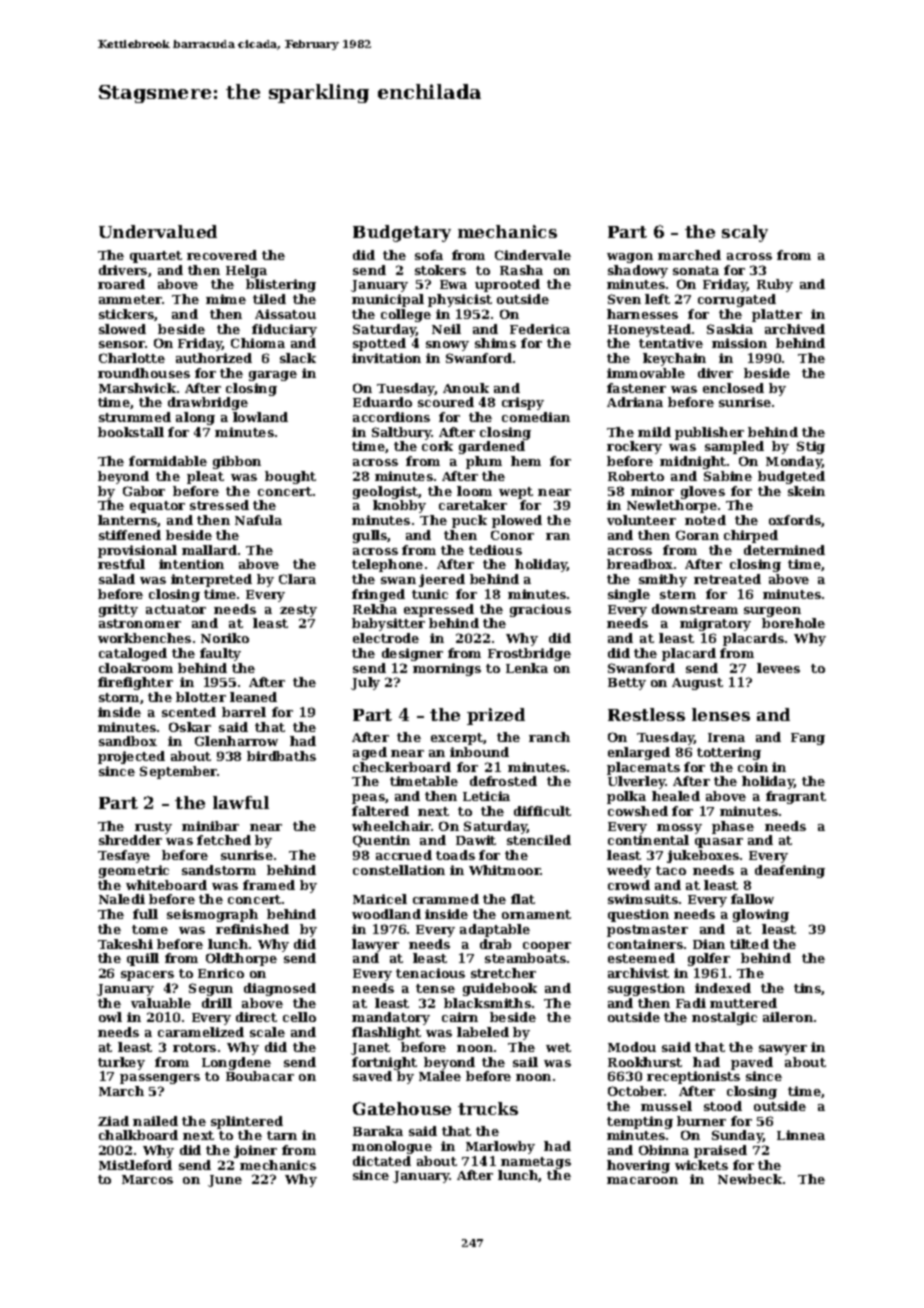  I want to click on gracious, so click(540, 610).
